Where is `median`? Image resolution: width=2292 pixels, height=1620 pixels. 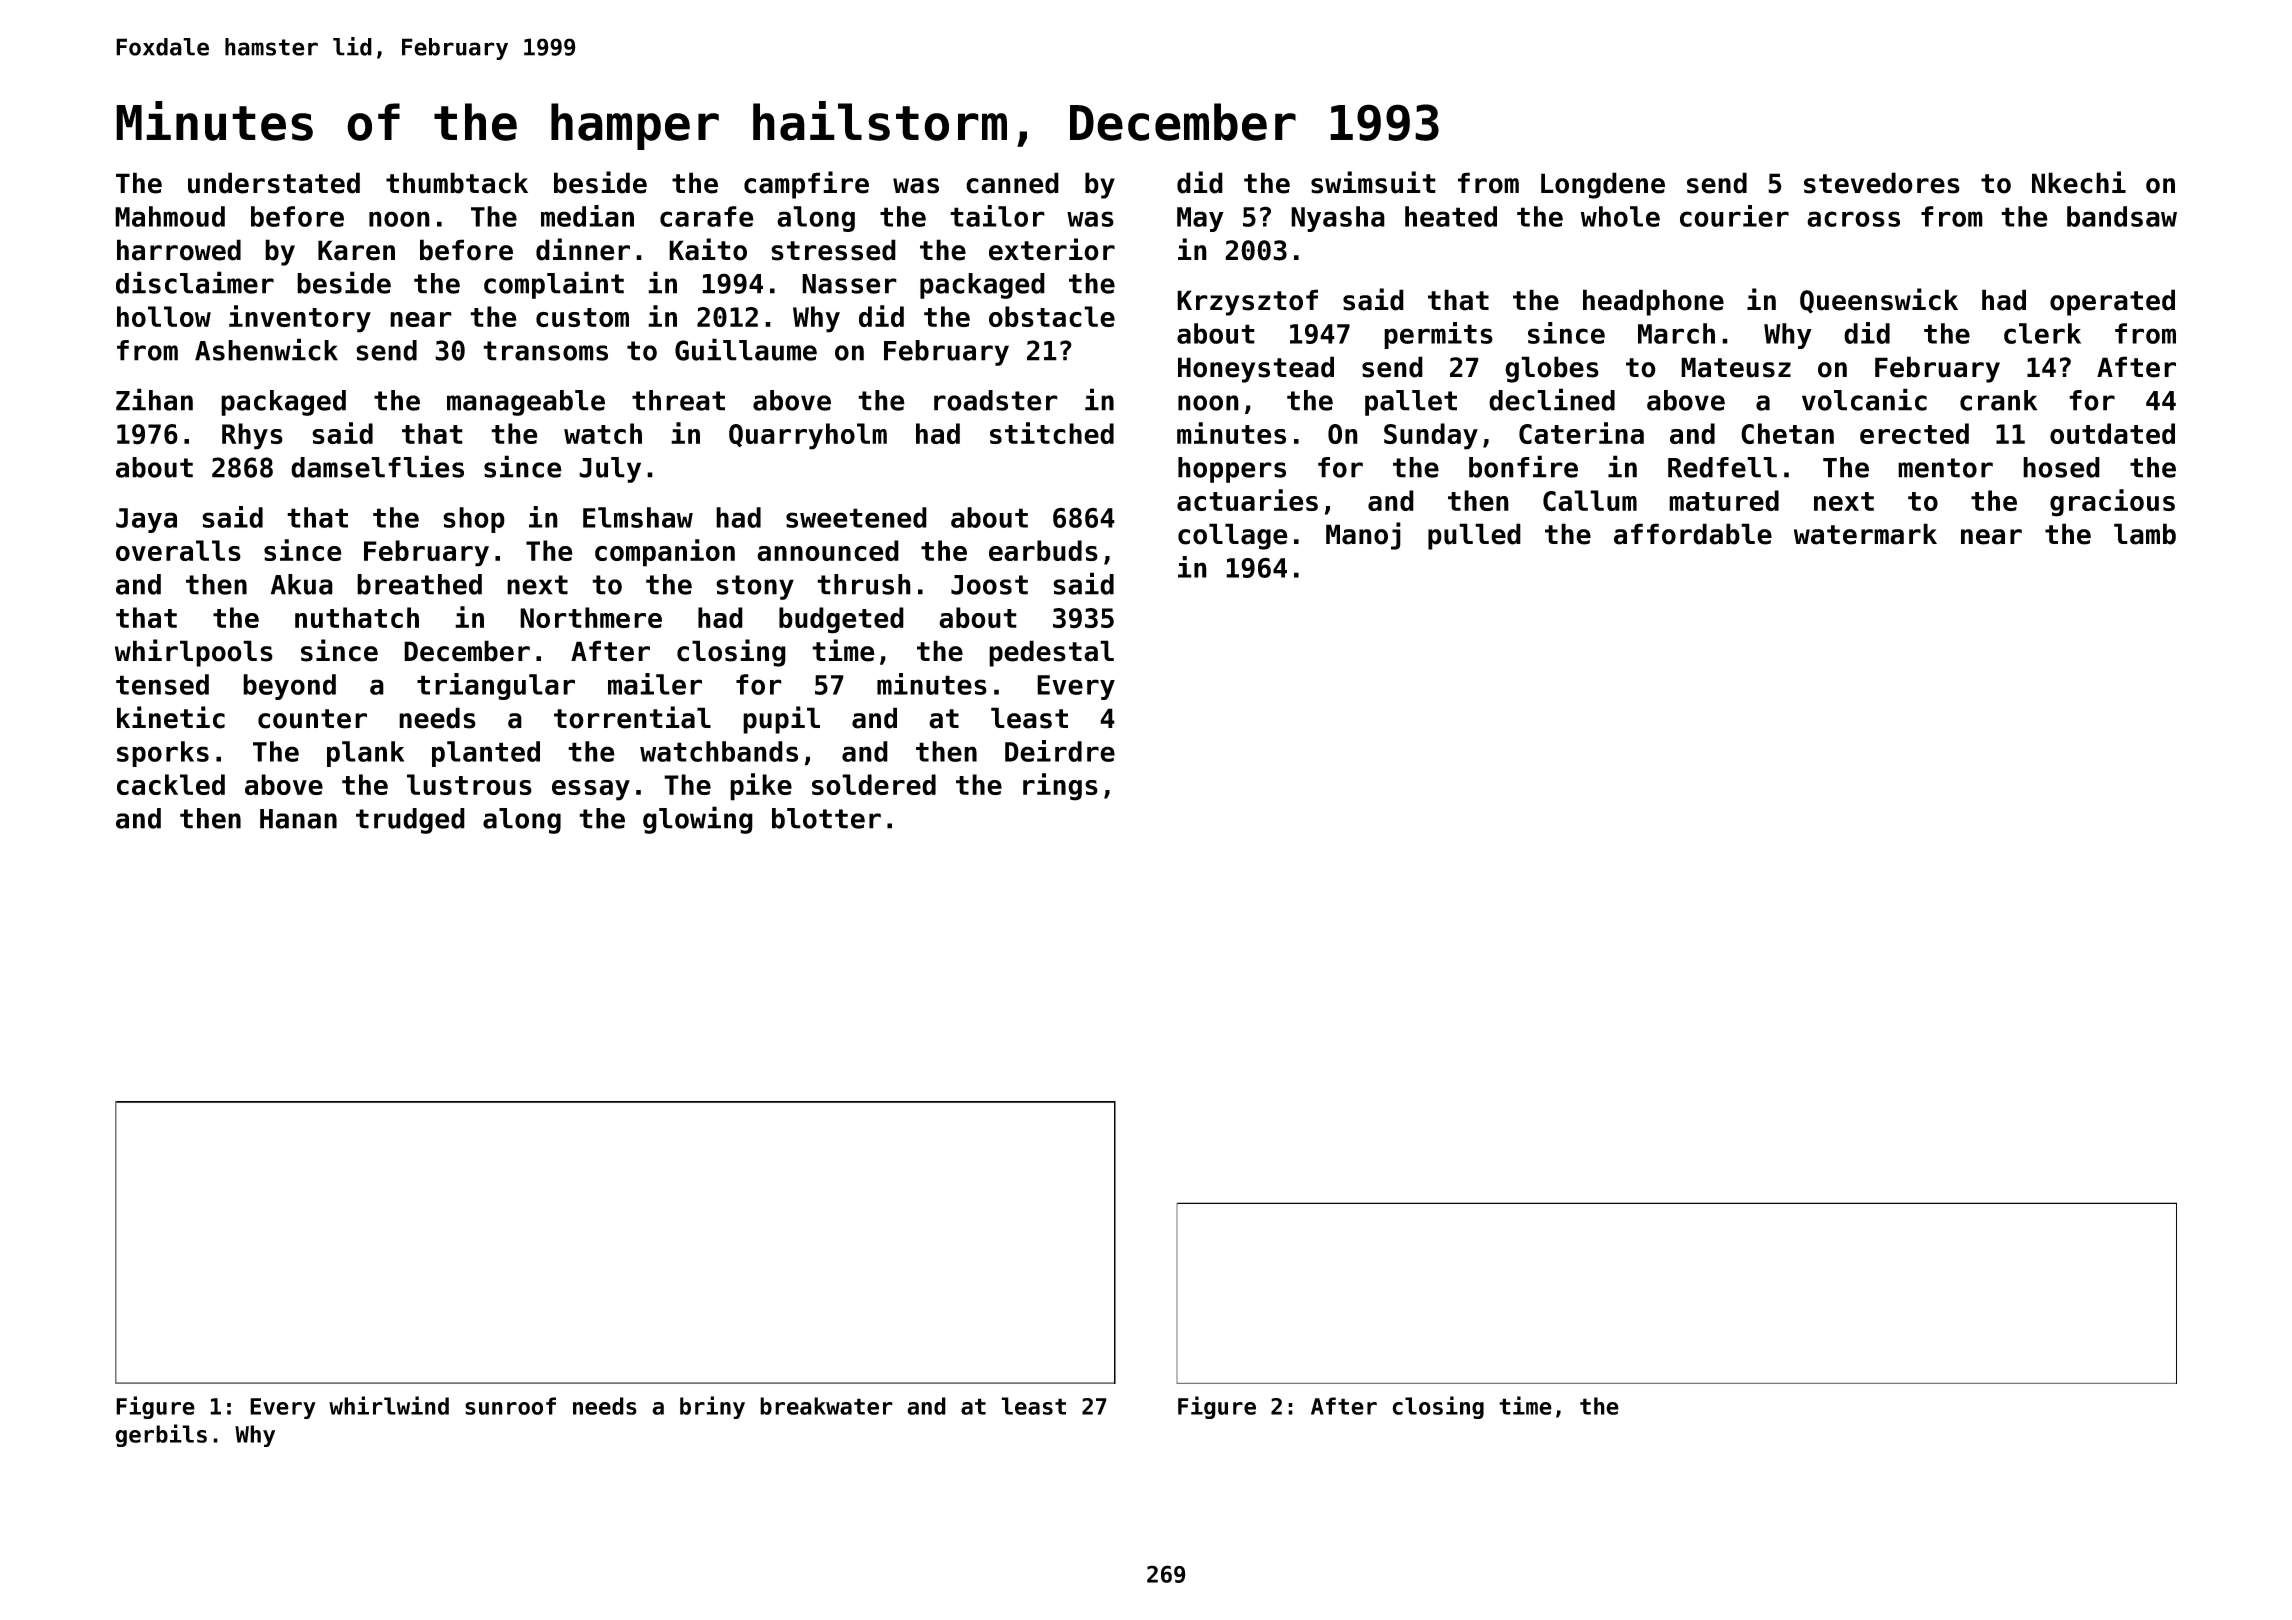
median is located at coordinates (587, 216).
